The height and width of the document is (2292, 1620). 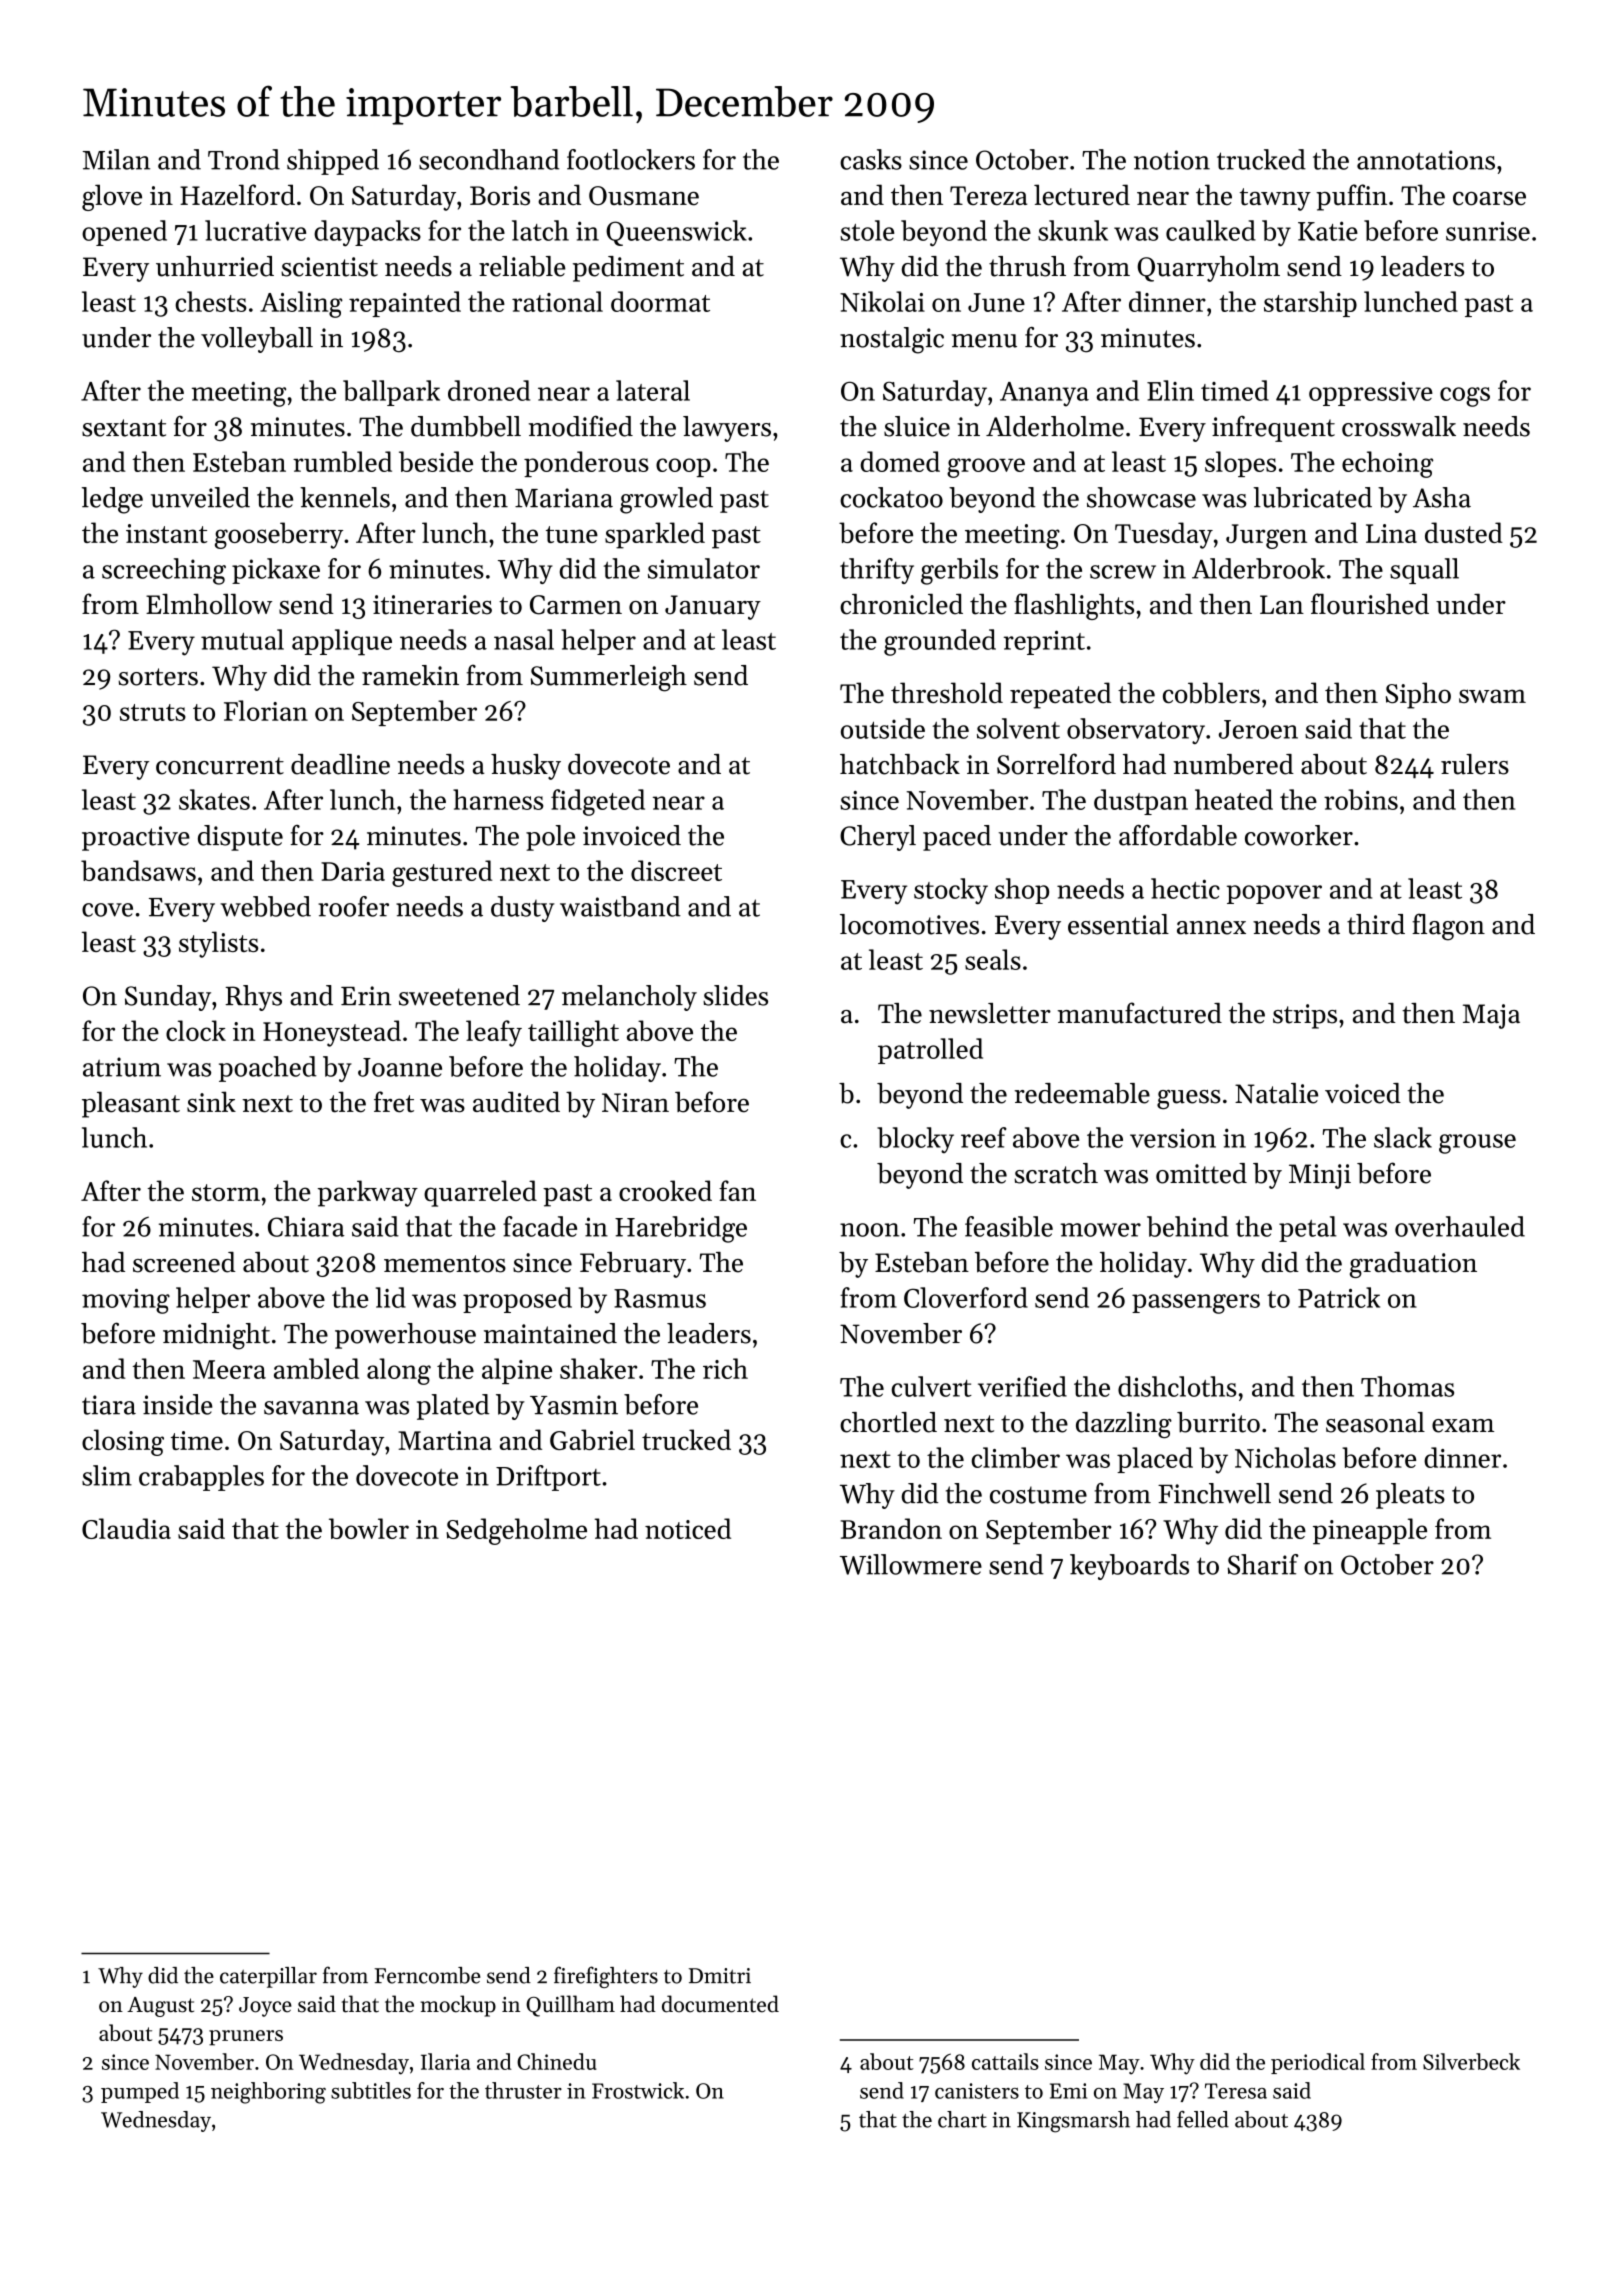 I want to click on Ferncombe, so click(x=427, y=1975).
